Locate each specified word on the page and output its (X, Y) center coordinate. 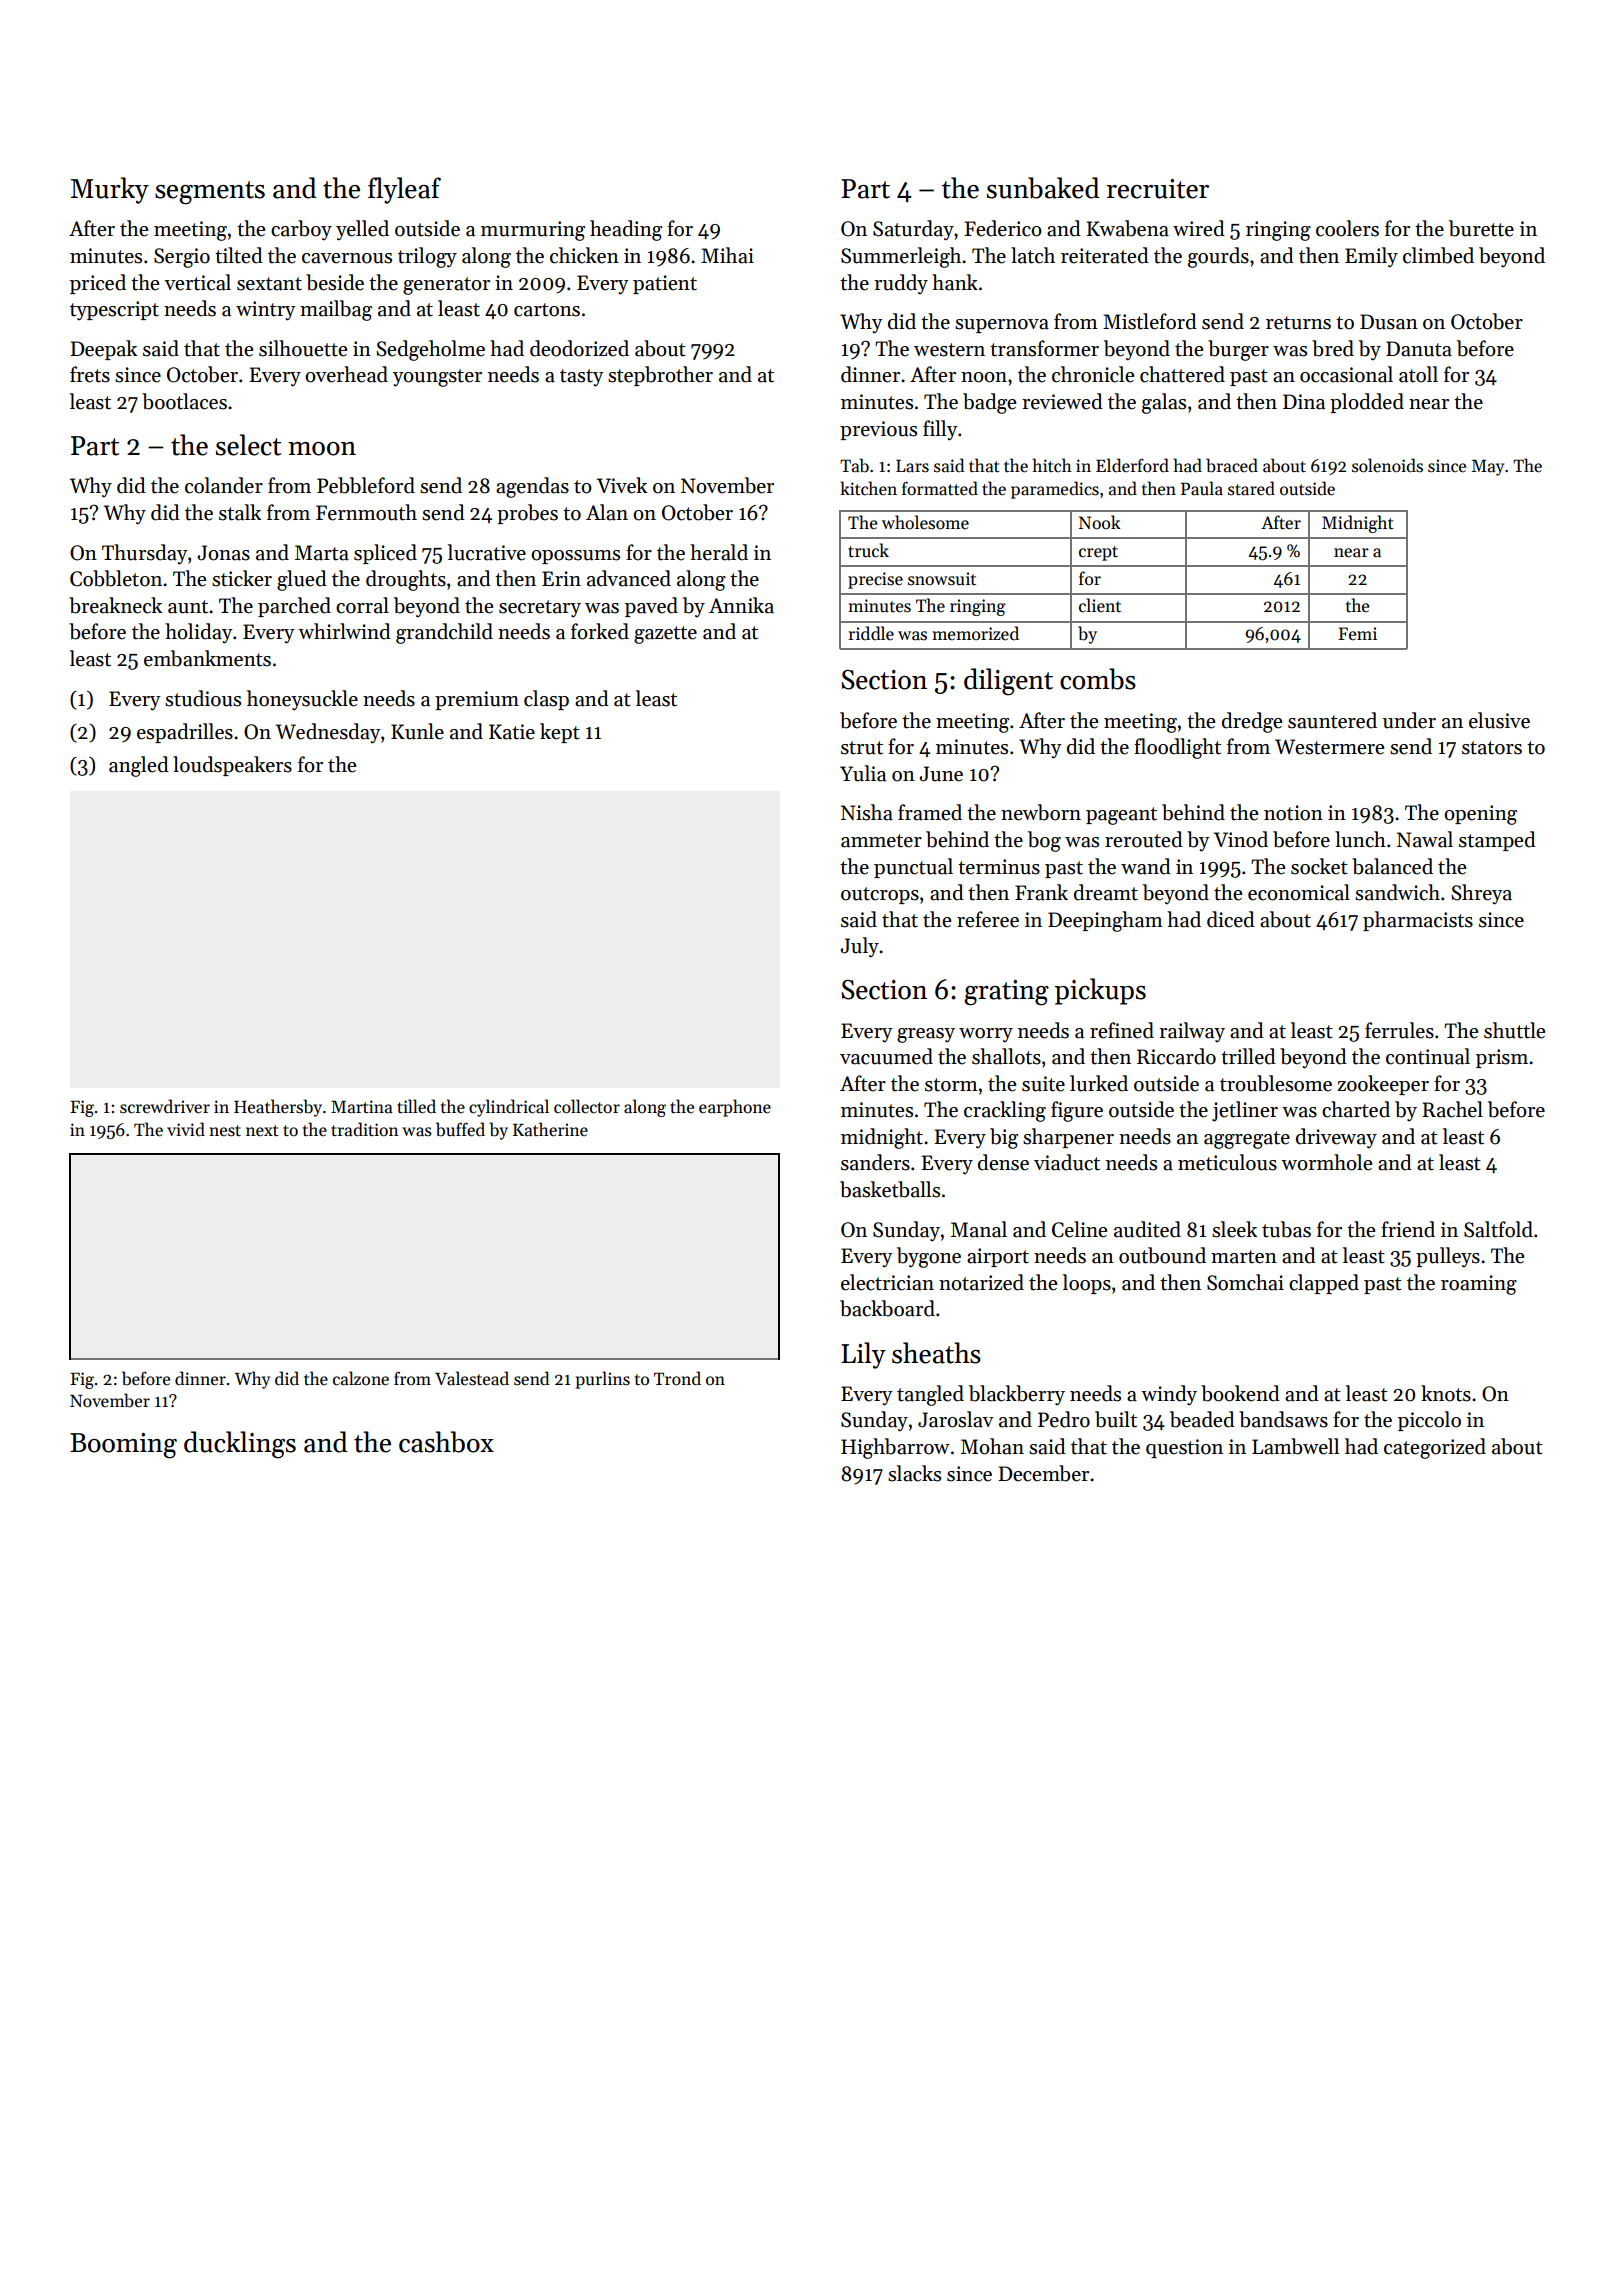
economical (1299, 892)
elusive (1499, 720)
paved (651, 607)
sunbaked (1043, 188)
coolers (1347, 228)
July (859, 947)
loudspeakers (232, 766)
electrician (887, 1282)
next (262, 1131)
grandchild (444, 633)
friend (1408, 1229)
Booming (123, 1446)
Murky (110, 190)
